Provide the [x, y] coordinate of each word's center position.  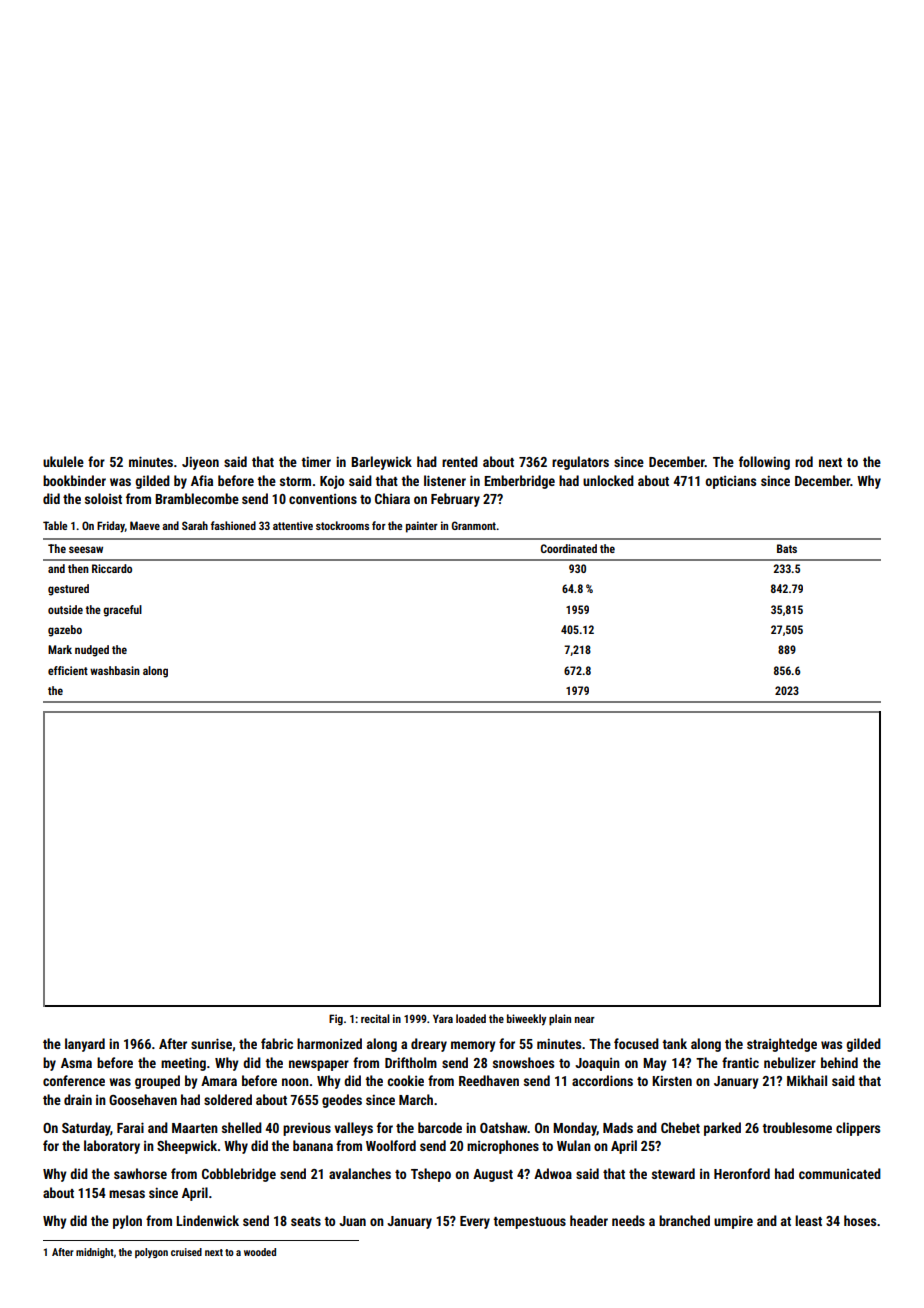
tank [674, 1043]
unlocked [608, 480]
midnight [95, 1253]
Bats [787, 548]
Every [475, 1222]
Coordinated [569, 548]
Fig [336, 1020]
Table [55, 525]
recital [375, 1018]
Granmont [474, 525]
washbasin [115, 670]
